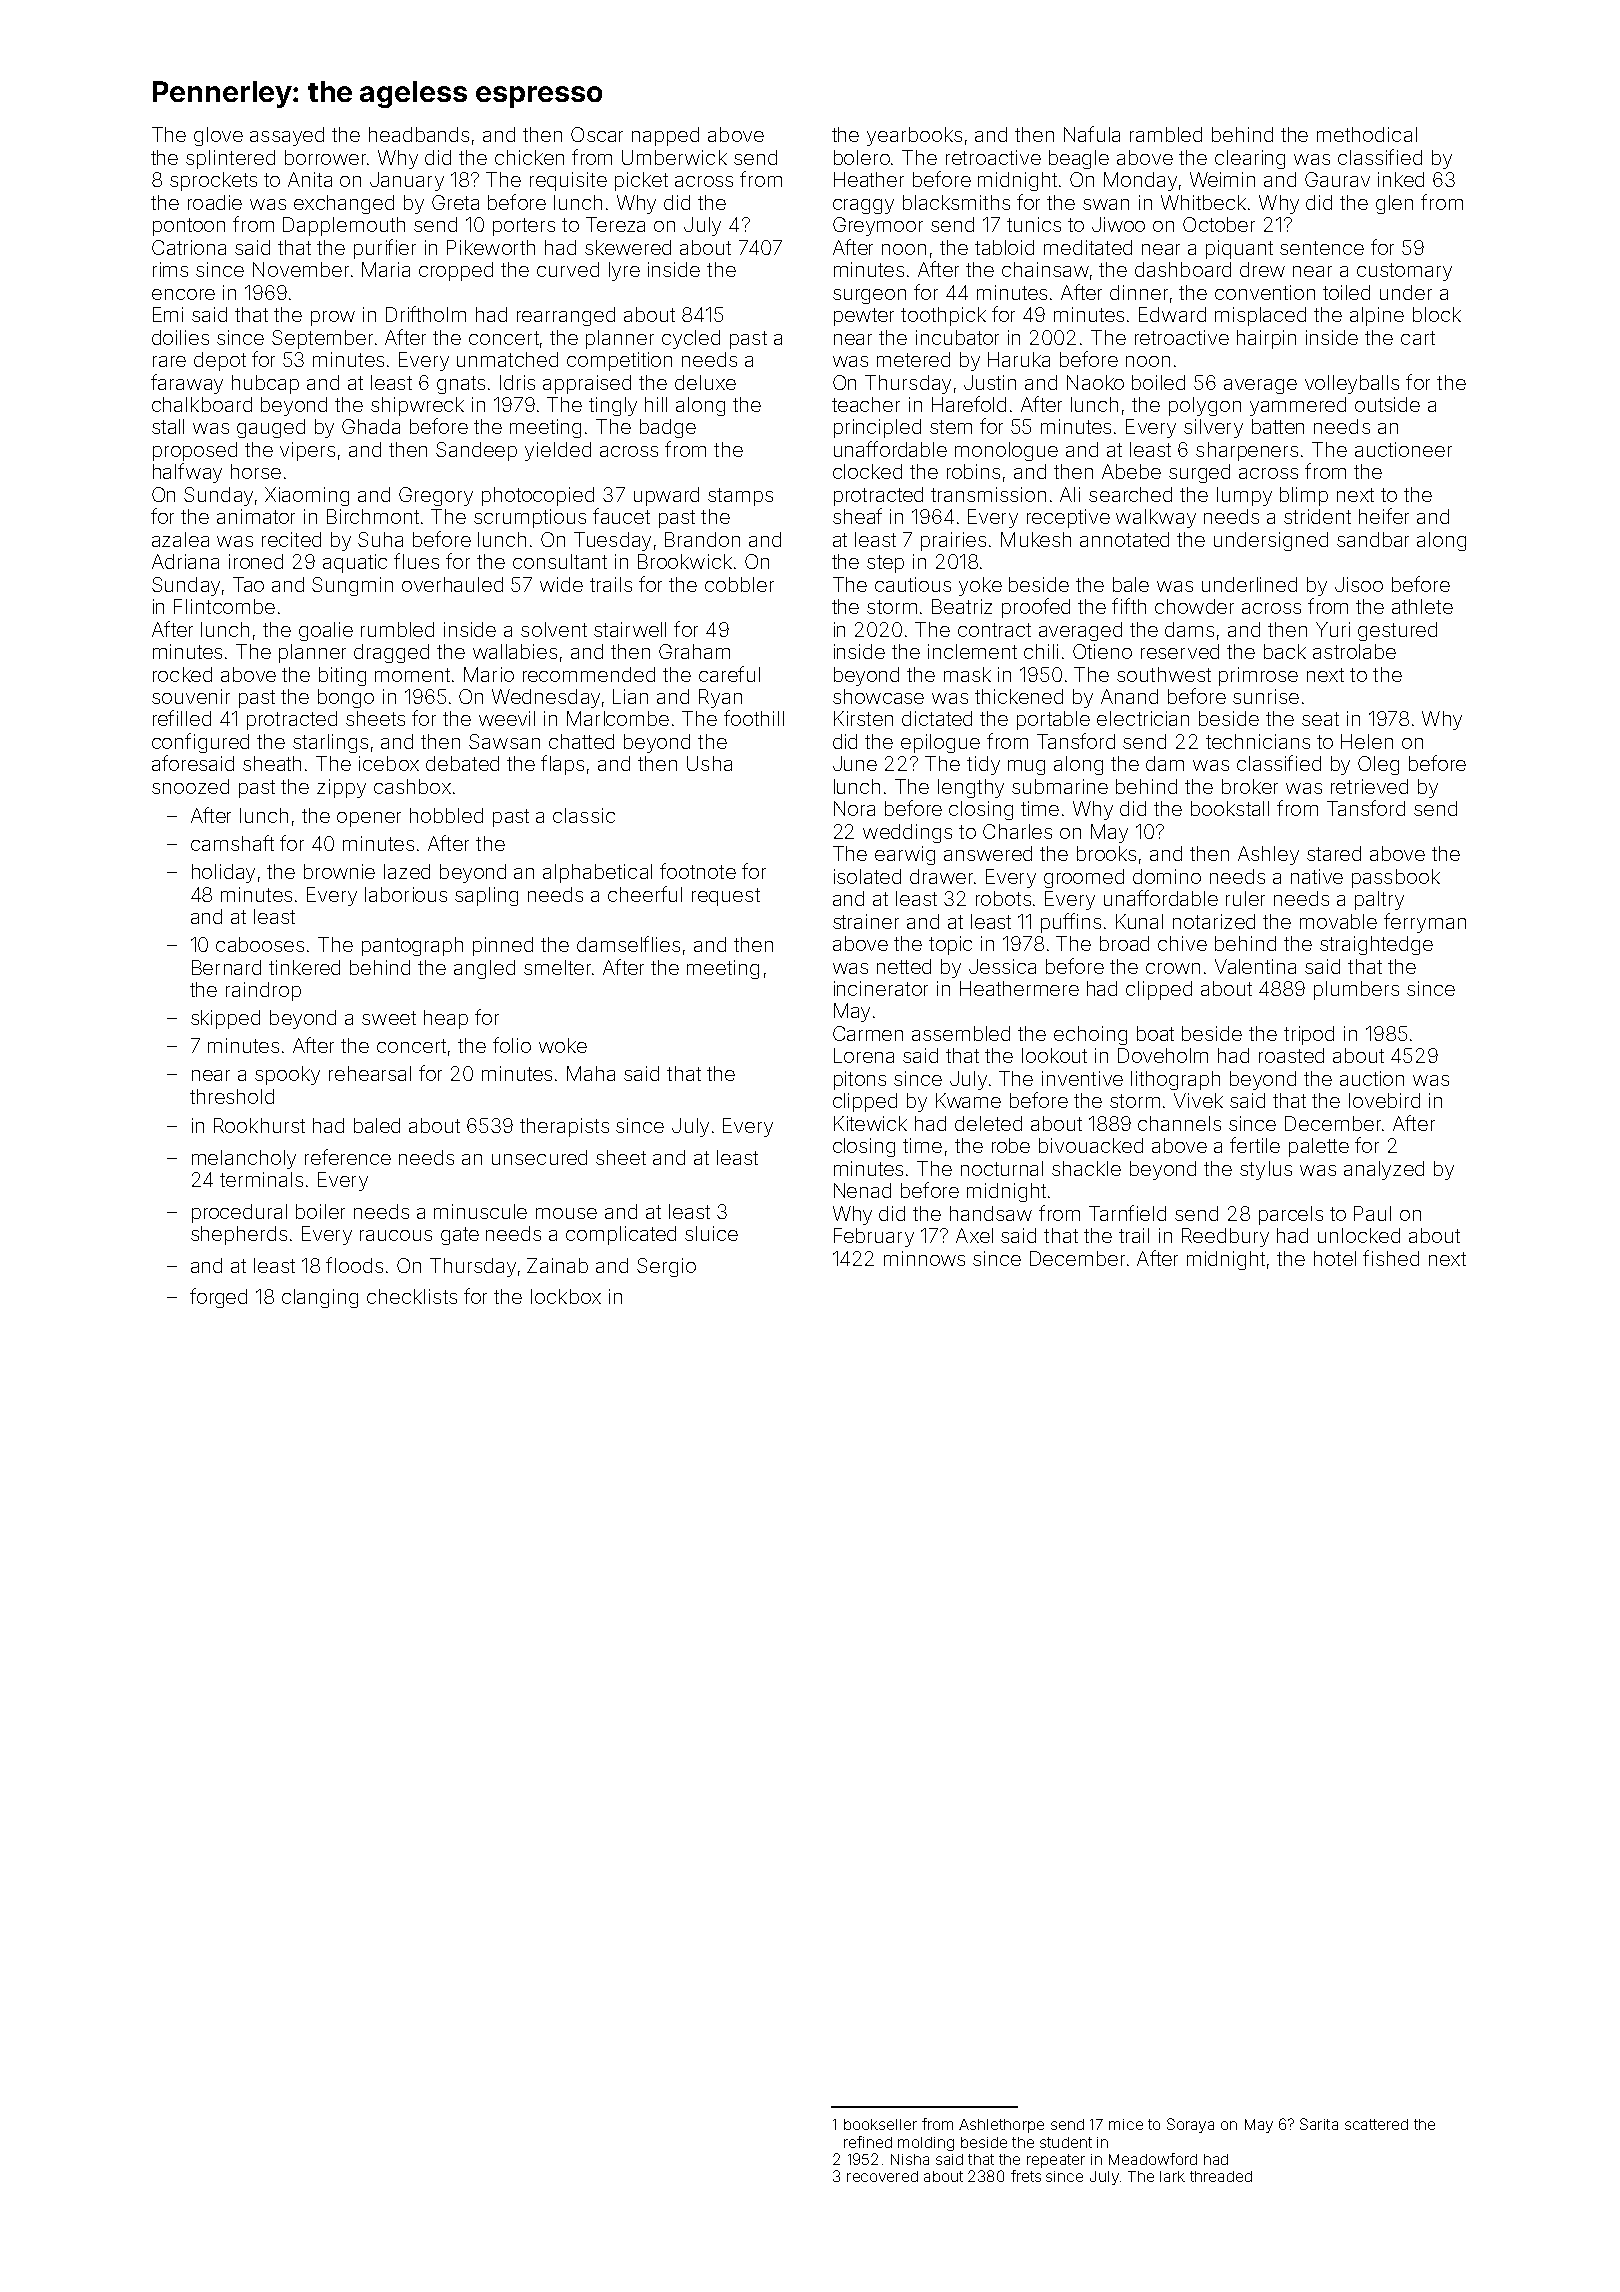  I want to click on refined, so click(868, 2142).
